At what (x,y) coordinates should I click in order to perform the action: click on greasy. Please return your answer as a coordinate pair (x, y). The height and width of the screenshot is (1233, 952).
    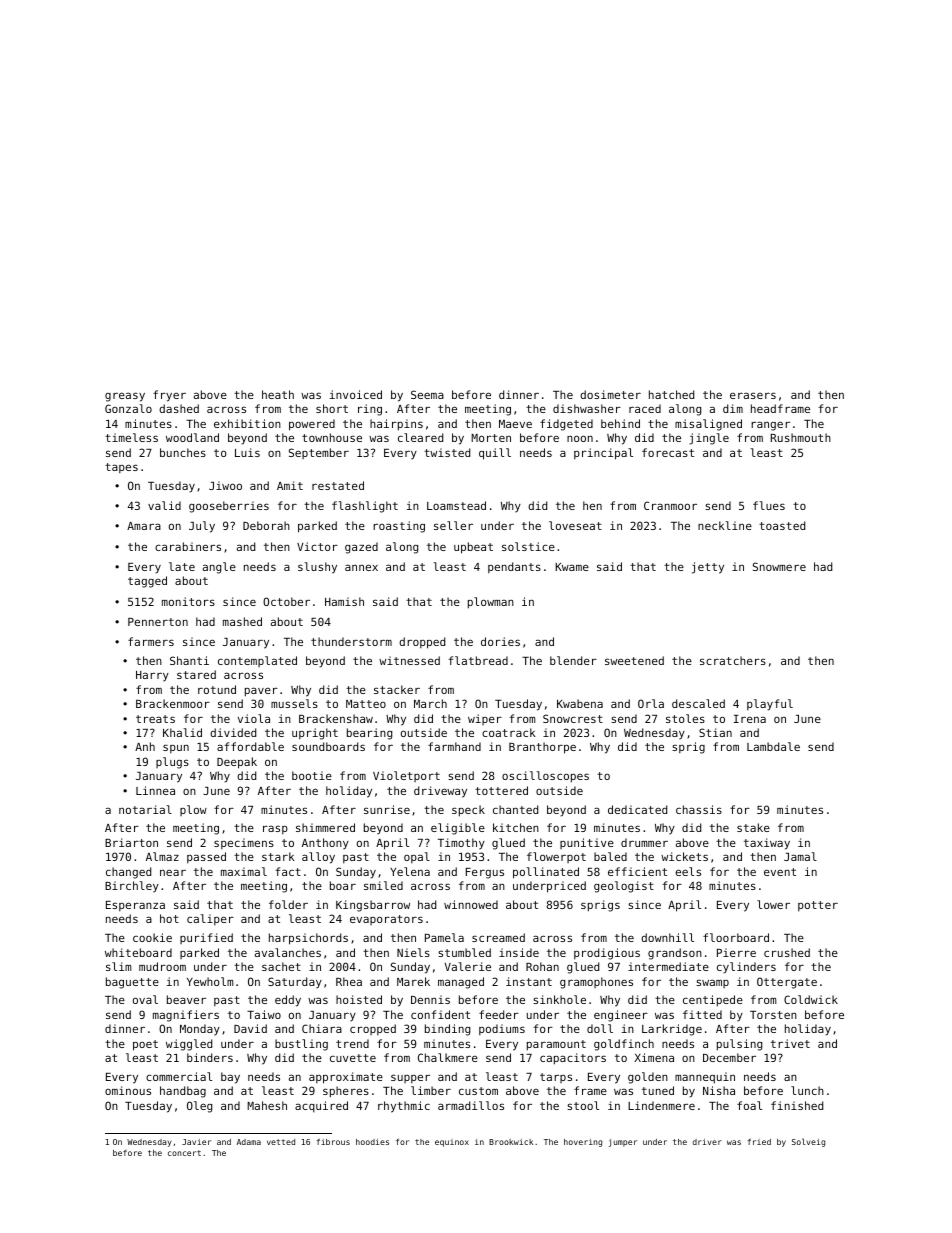
    Looking at the image, I should click on (125, 397).
